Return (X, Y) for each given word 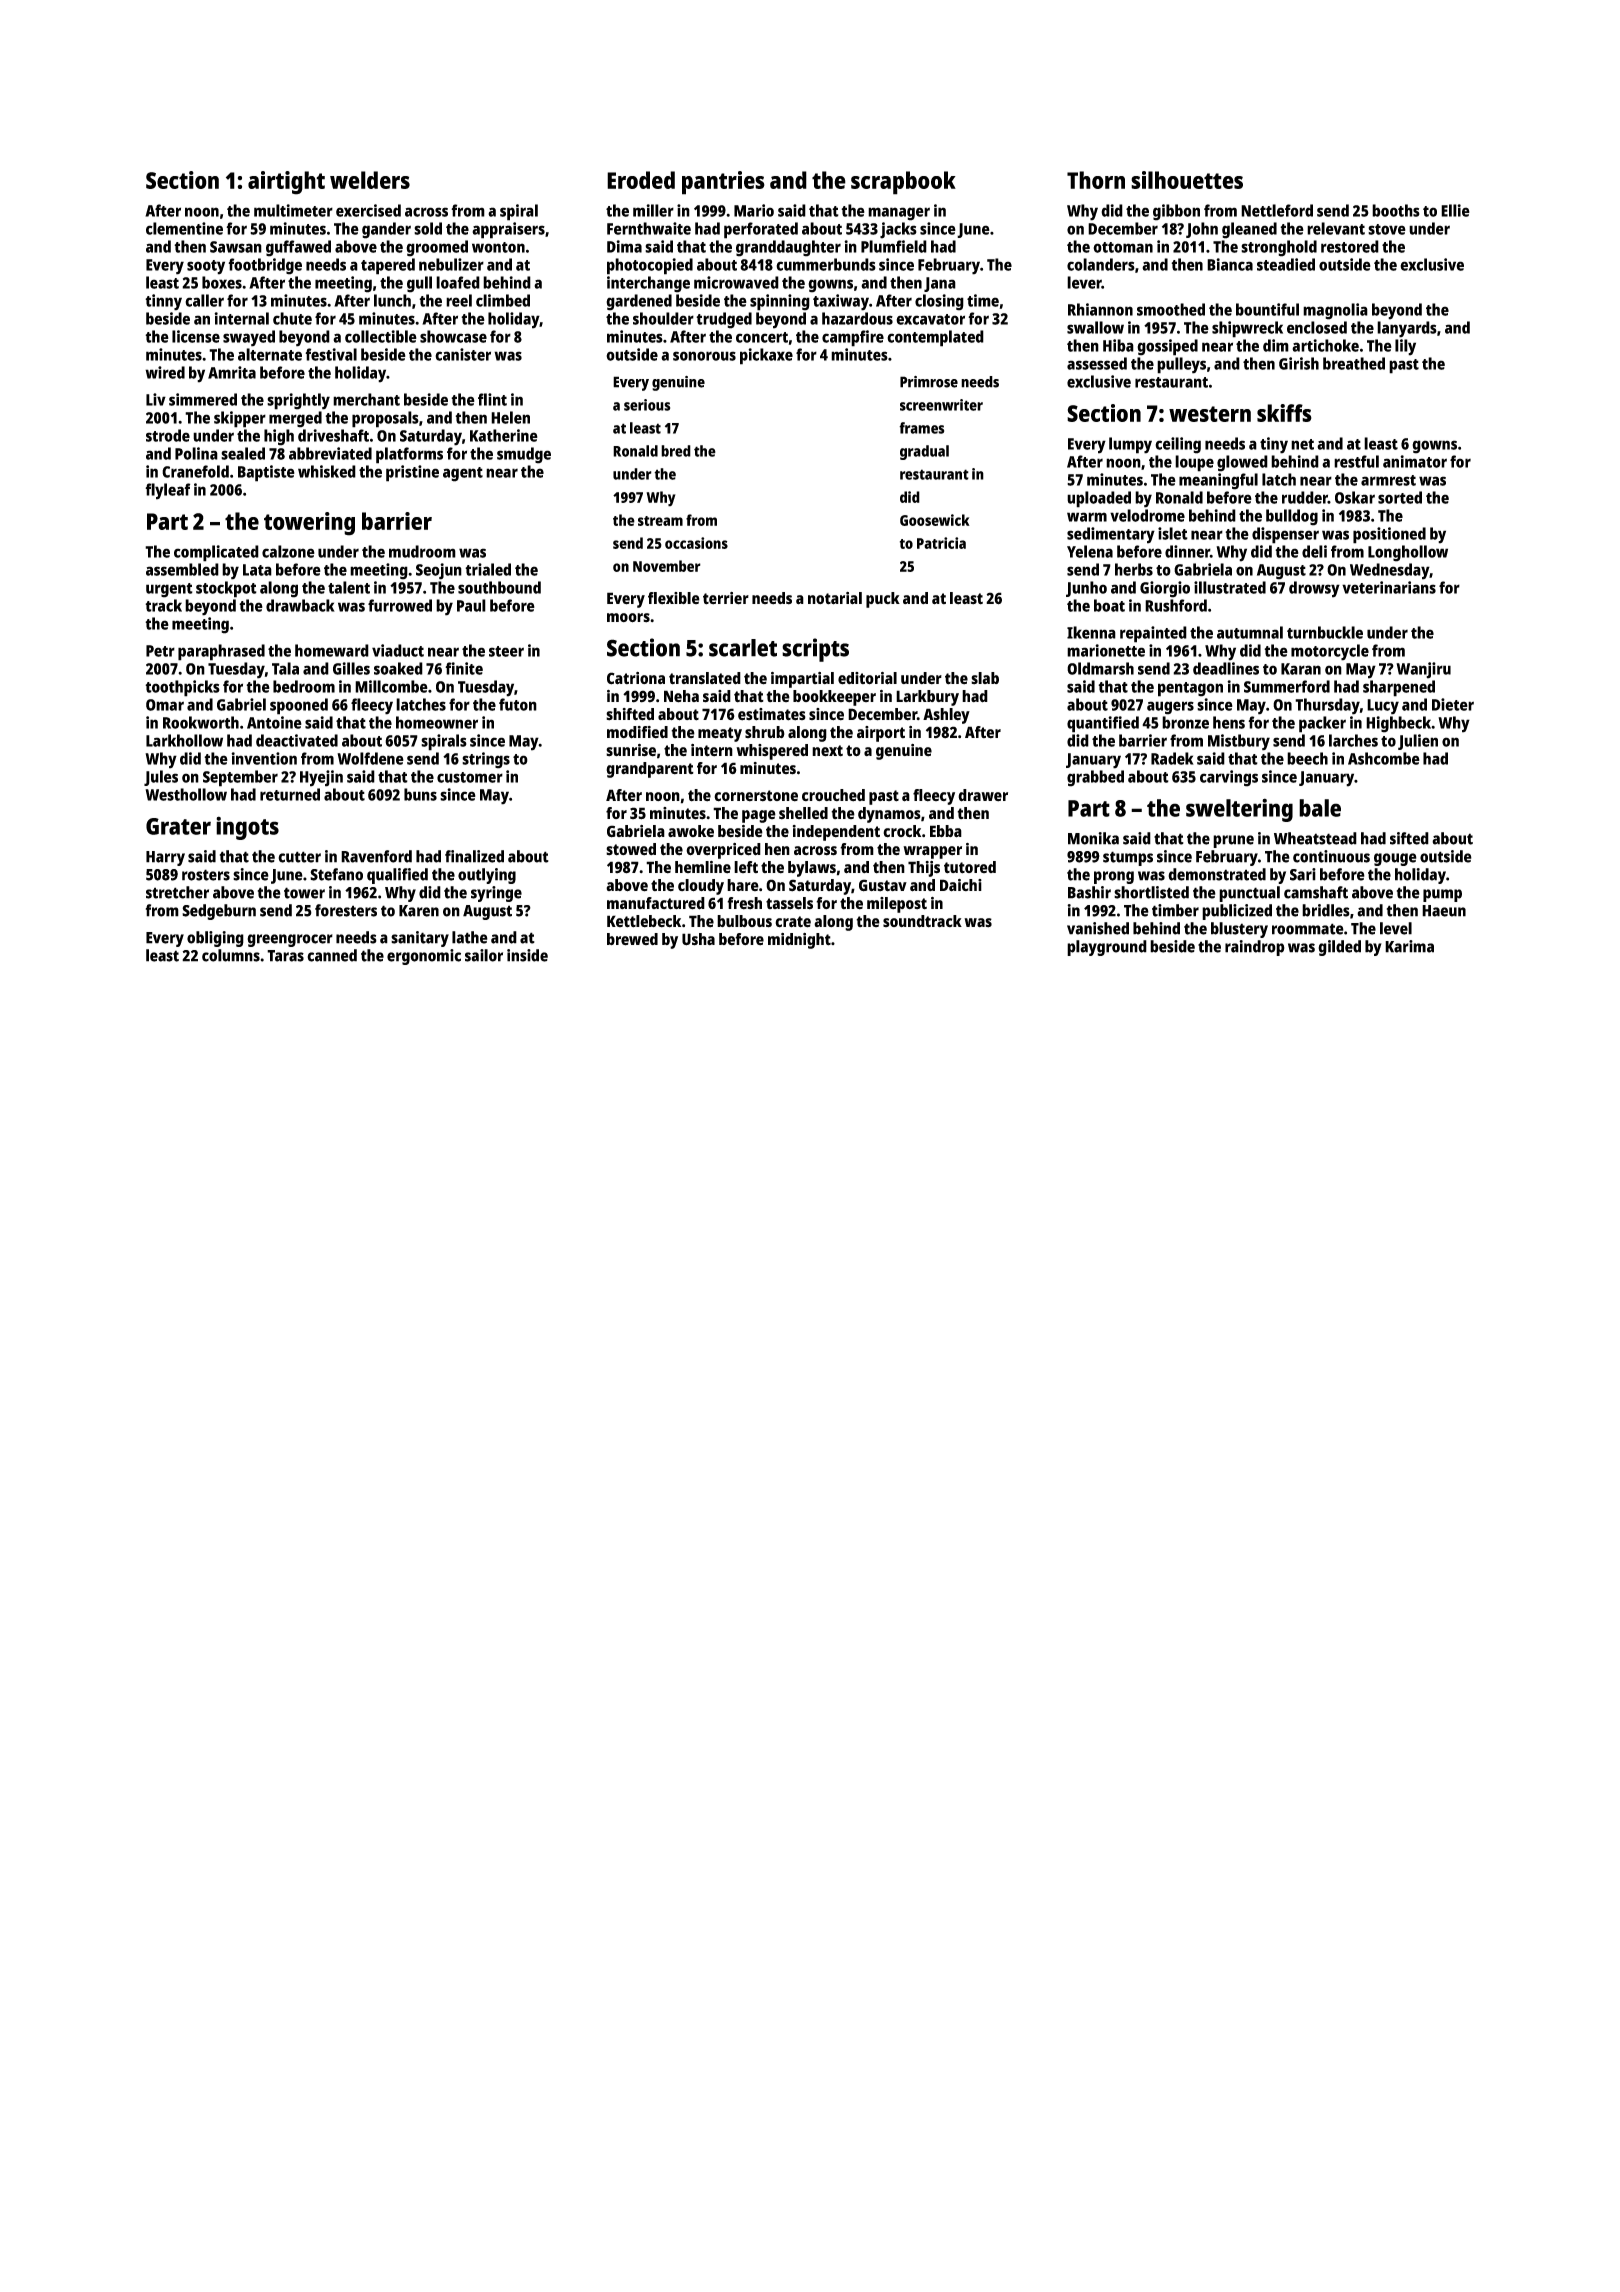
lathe (470, 937)
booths (1396, 210)
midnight (799, 941)
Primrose (929, 382)
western (1210, 414)
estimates (772, 714)
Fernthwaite (649, 228)
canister (463, 354)
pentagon (1190, 689)
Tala (285, 668)
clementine (184, 228)
